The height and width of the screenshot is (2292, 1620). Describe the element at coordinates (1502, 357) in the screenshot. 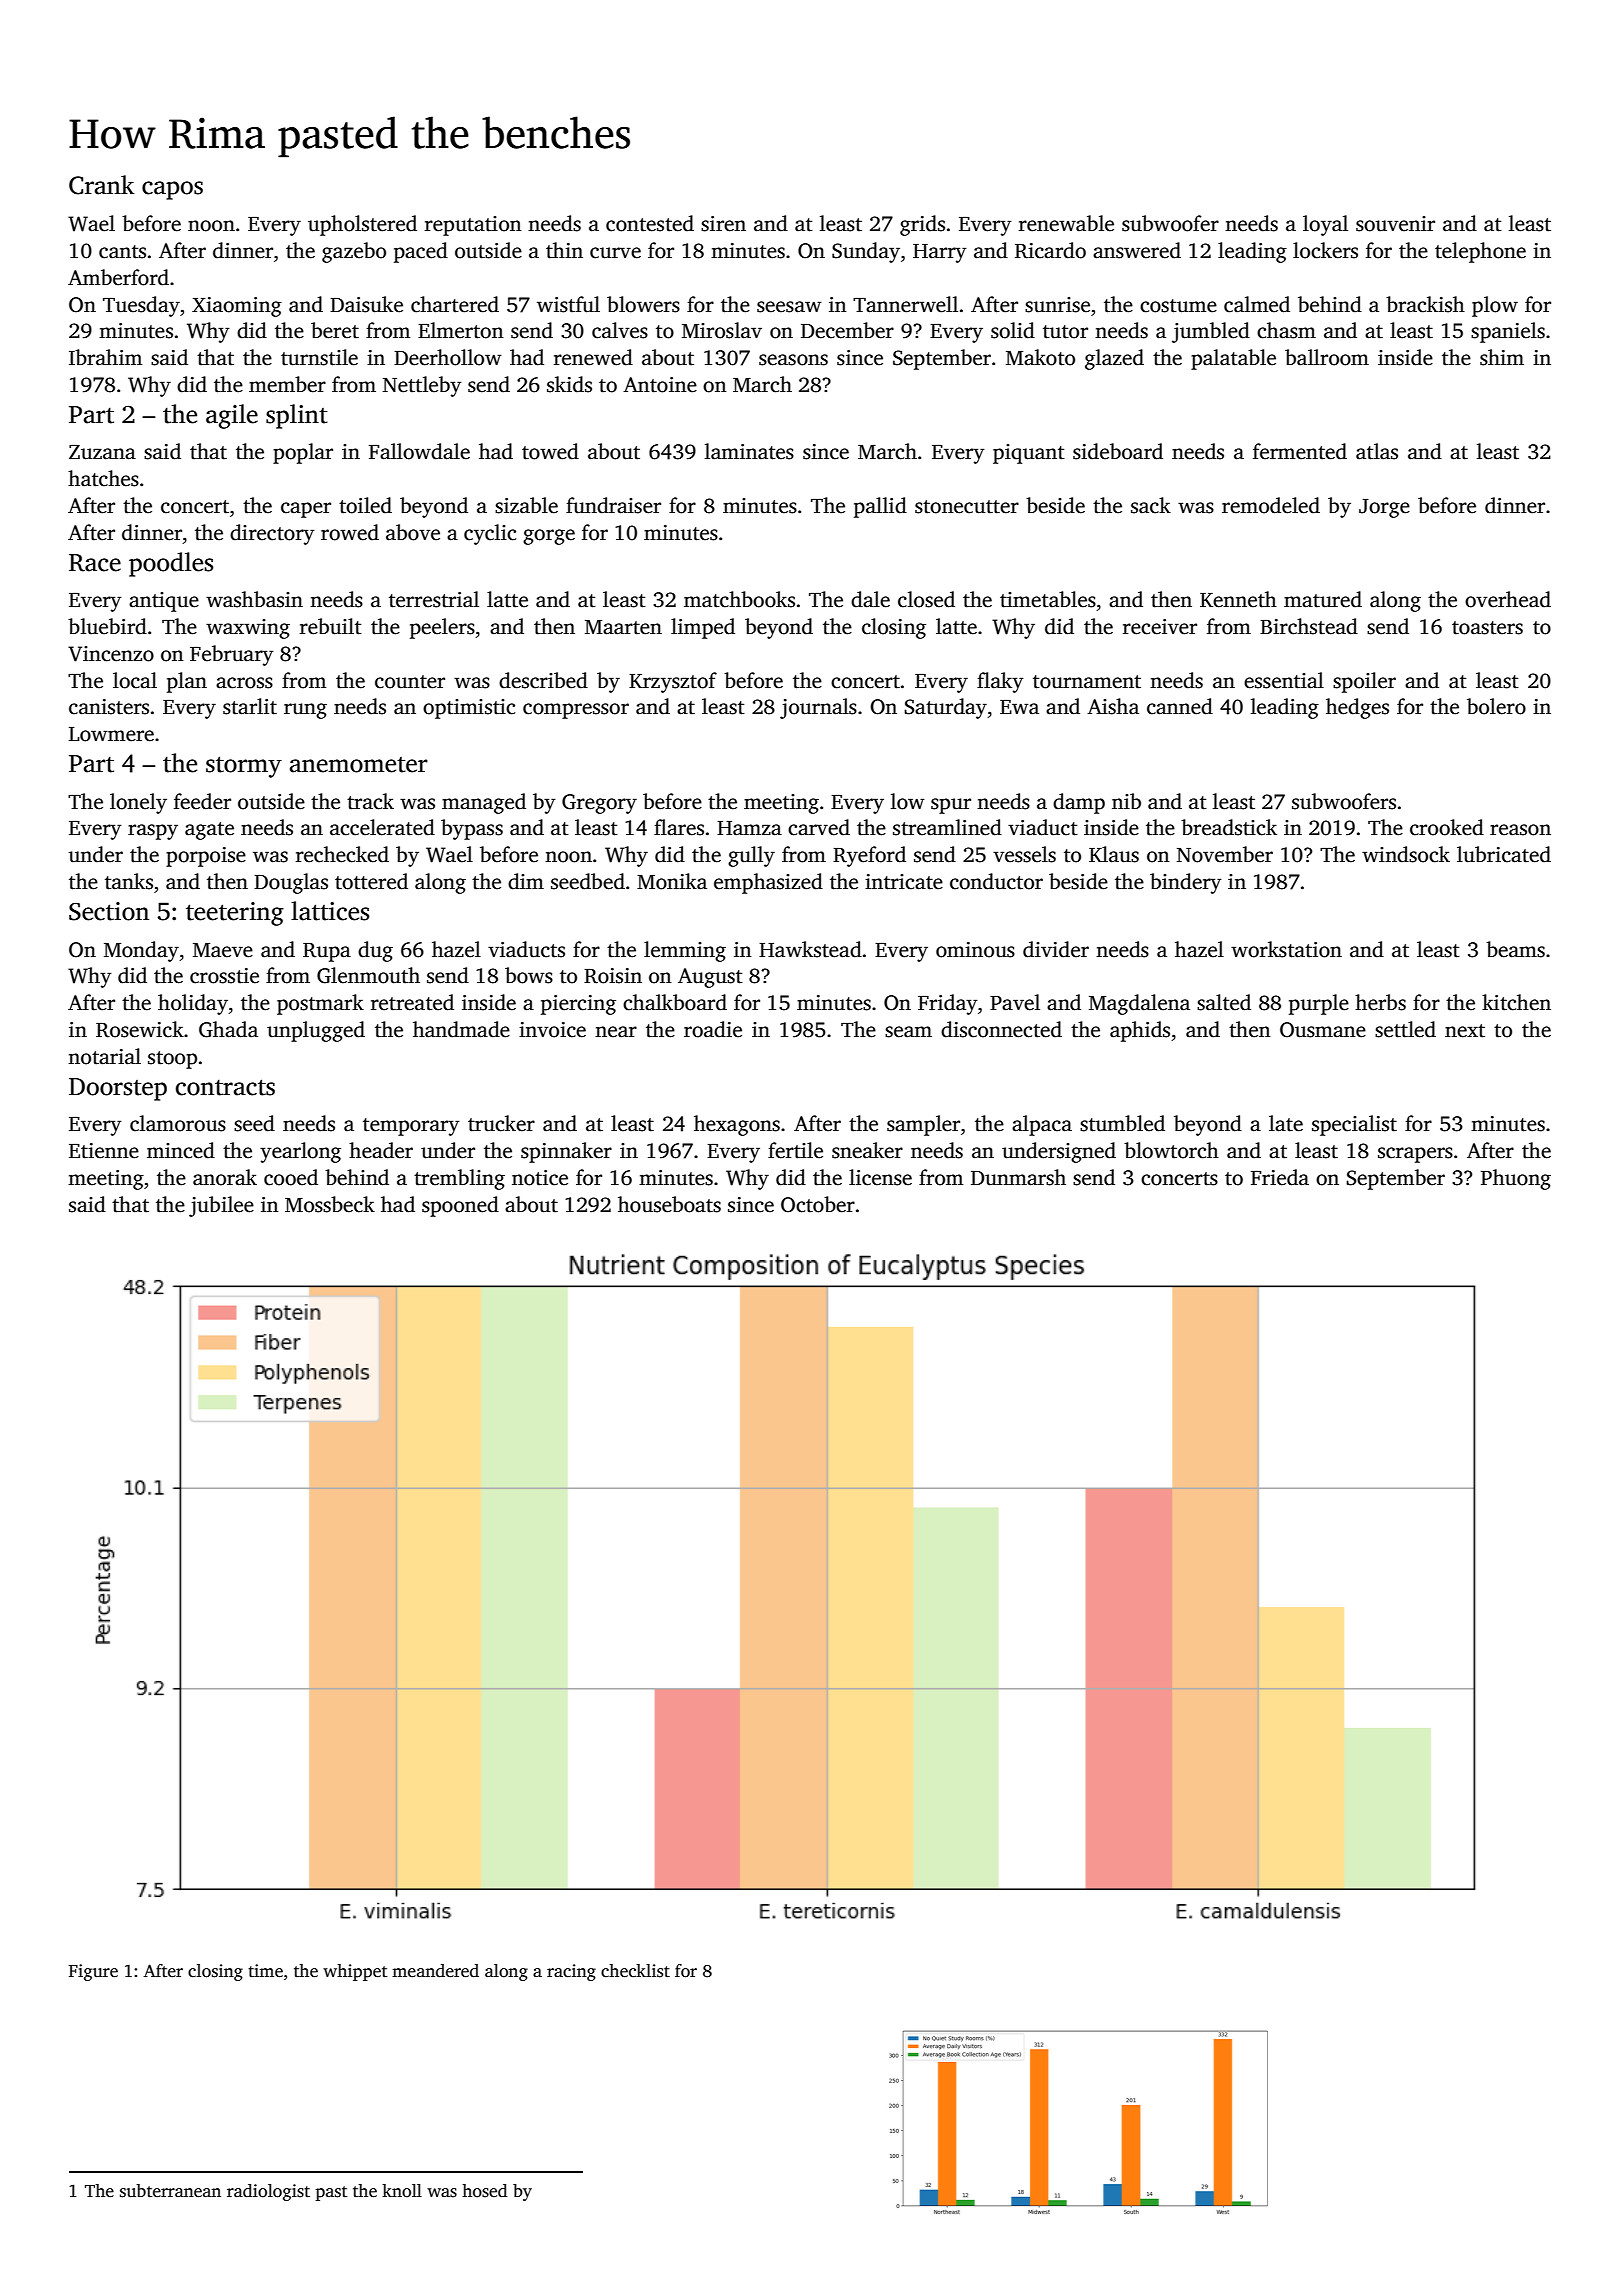

I see `shim` at that location.
